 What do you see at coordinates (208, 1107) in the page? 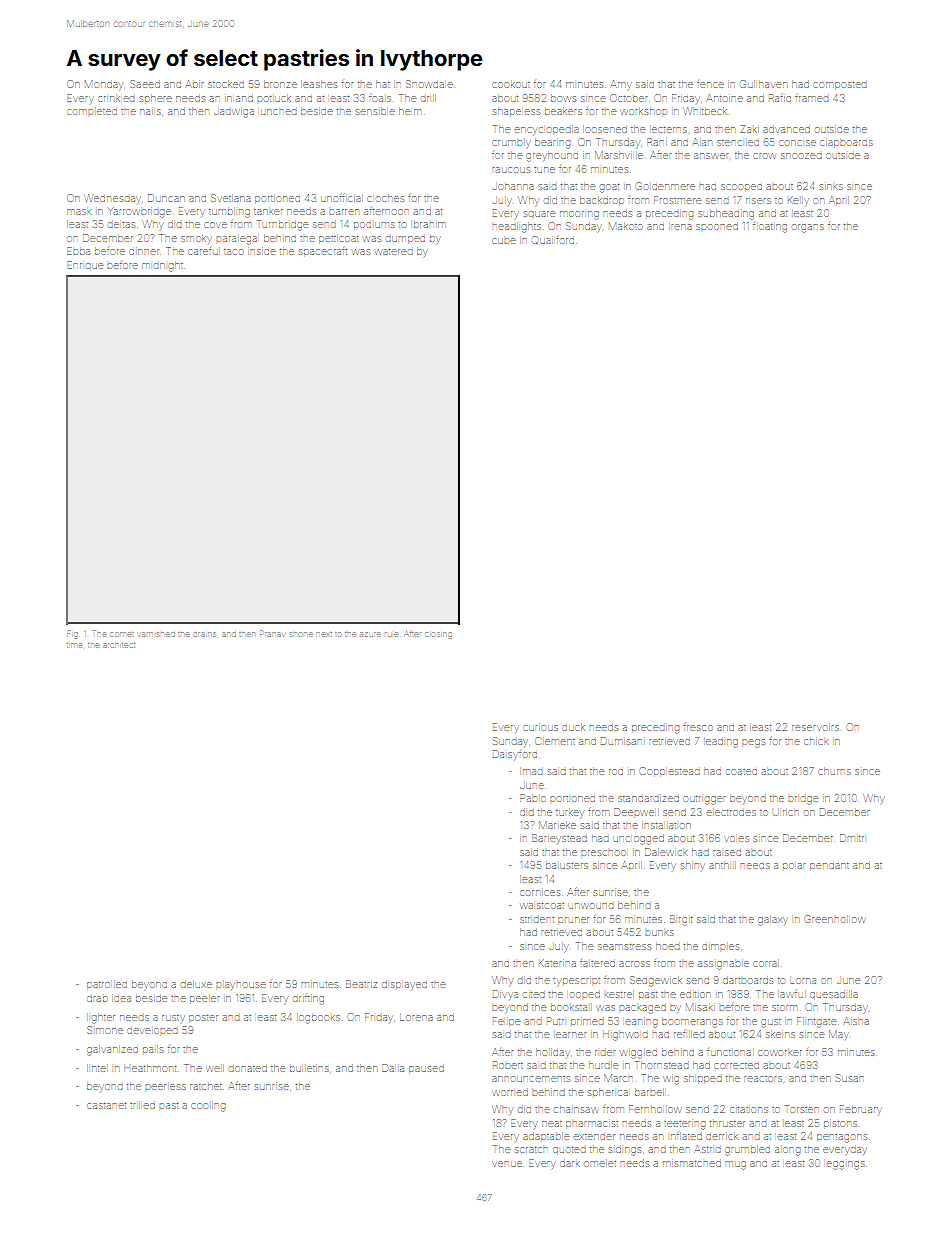
I see `cooling` at bounding box center [208, 1107].
